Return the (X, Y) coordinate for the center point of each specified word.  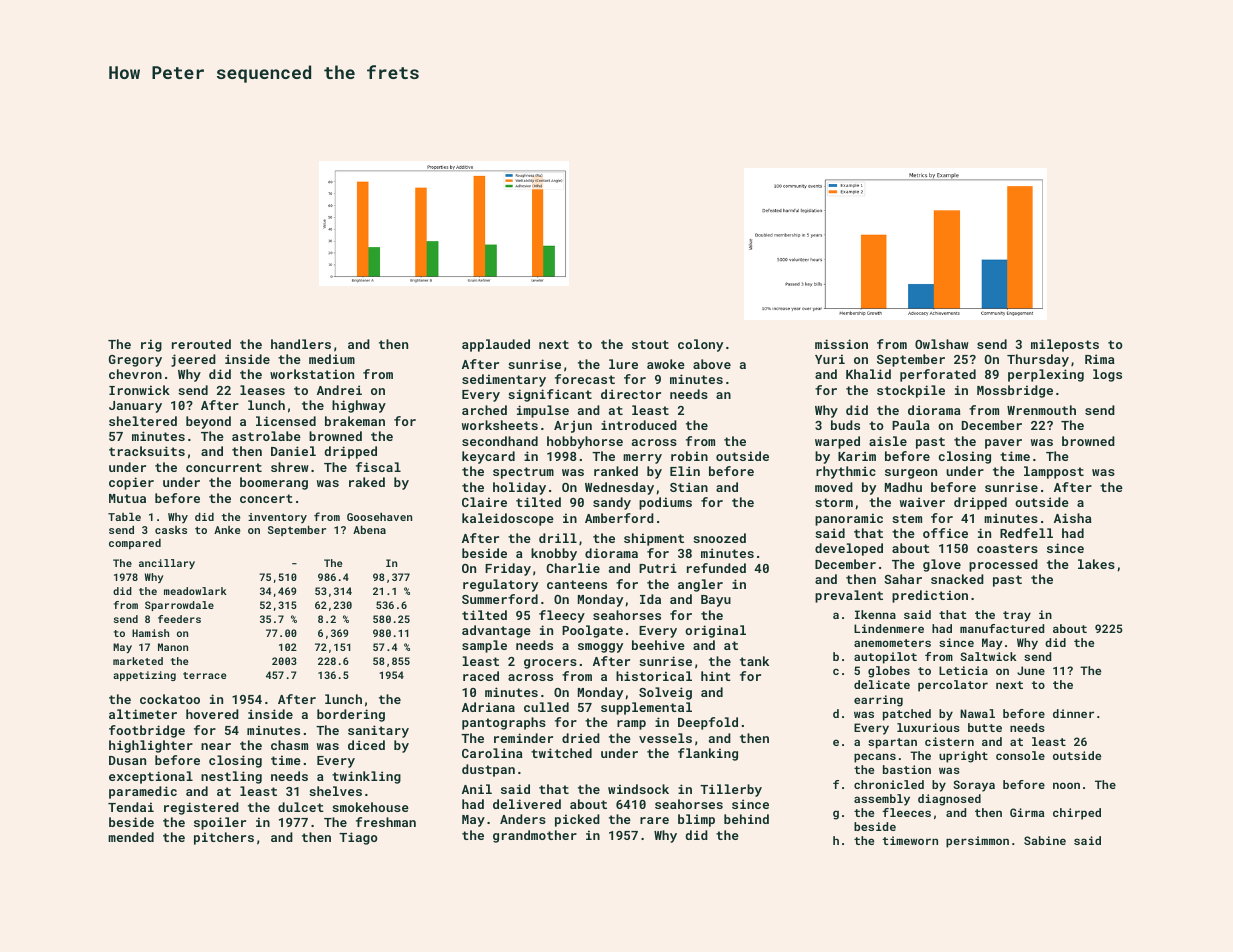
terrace (204, 675)
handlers (301, 344)
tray (1017, 616)
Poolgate (592, 631)
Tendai (131, 807)
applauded (496, 345)
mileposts (1065, 345)
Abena (369, 529)
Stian (689, 487)
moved (834, 487)
